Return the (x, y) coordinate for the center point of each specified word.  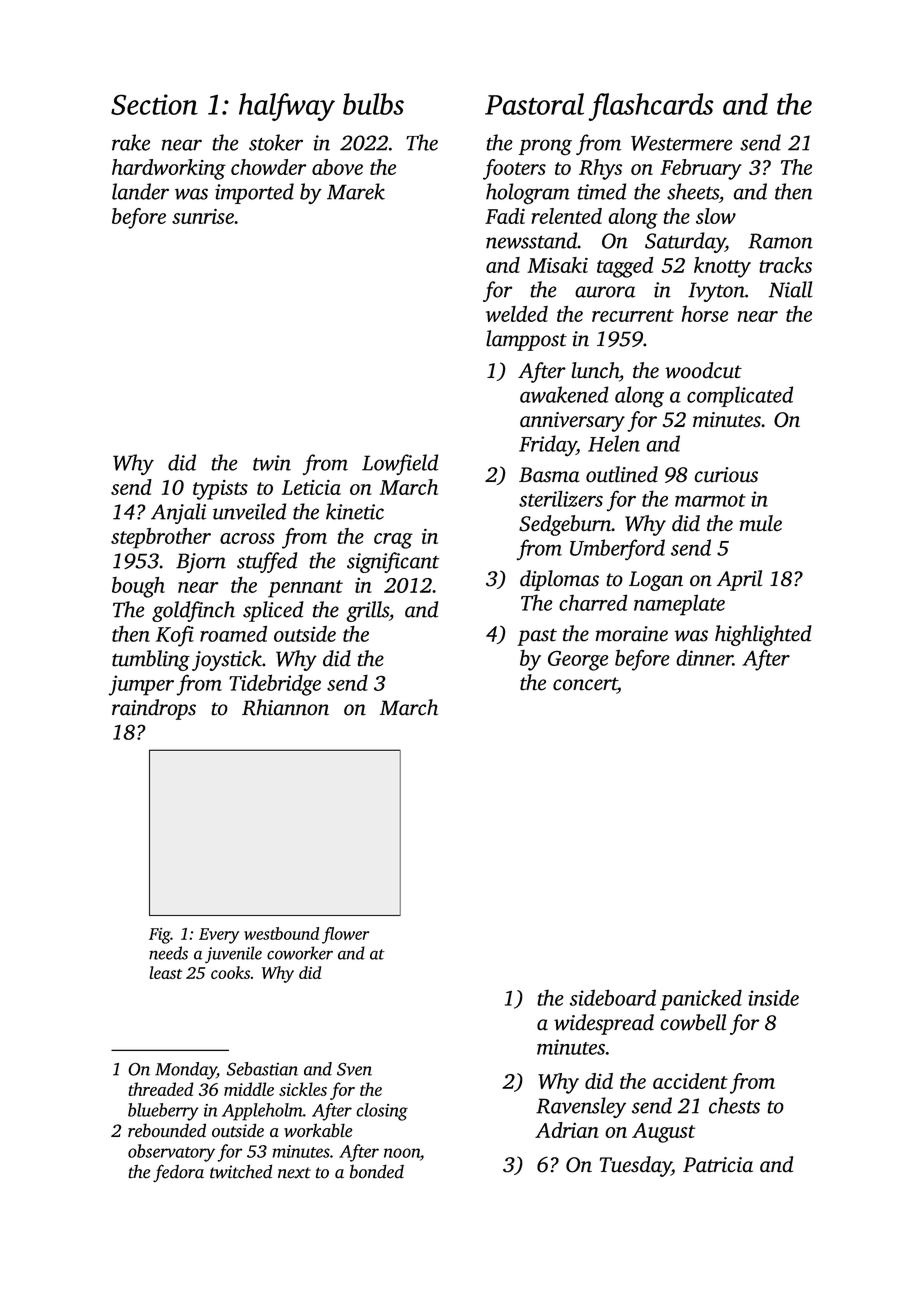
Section (154, 104)
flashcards (650, 107)
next (294, 1173)
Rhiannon (285, 707)
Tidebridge (275, 685)
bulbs (373, 104)
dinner (704, 657)
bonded (377, 1172)
